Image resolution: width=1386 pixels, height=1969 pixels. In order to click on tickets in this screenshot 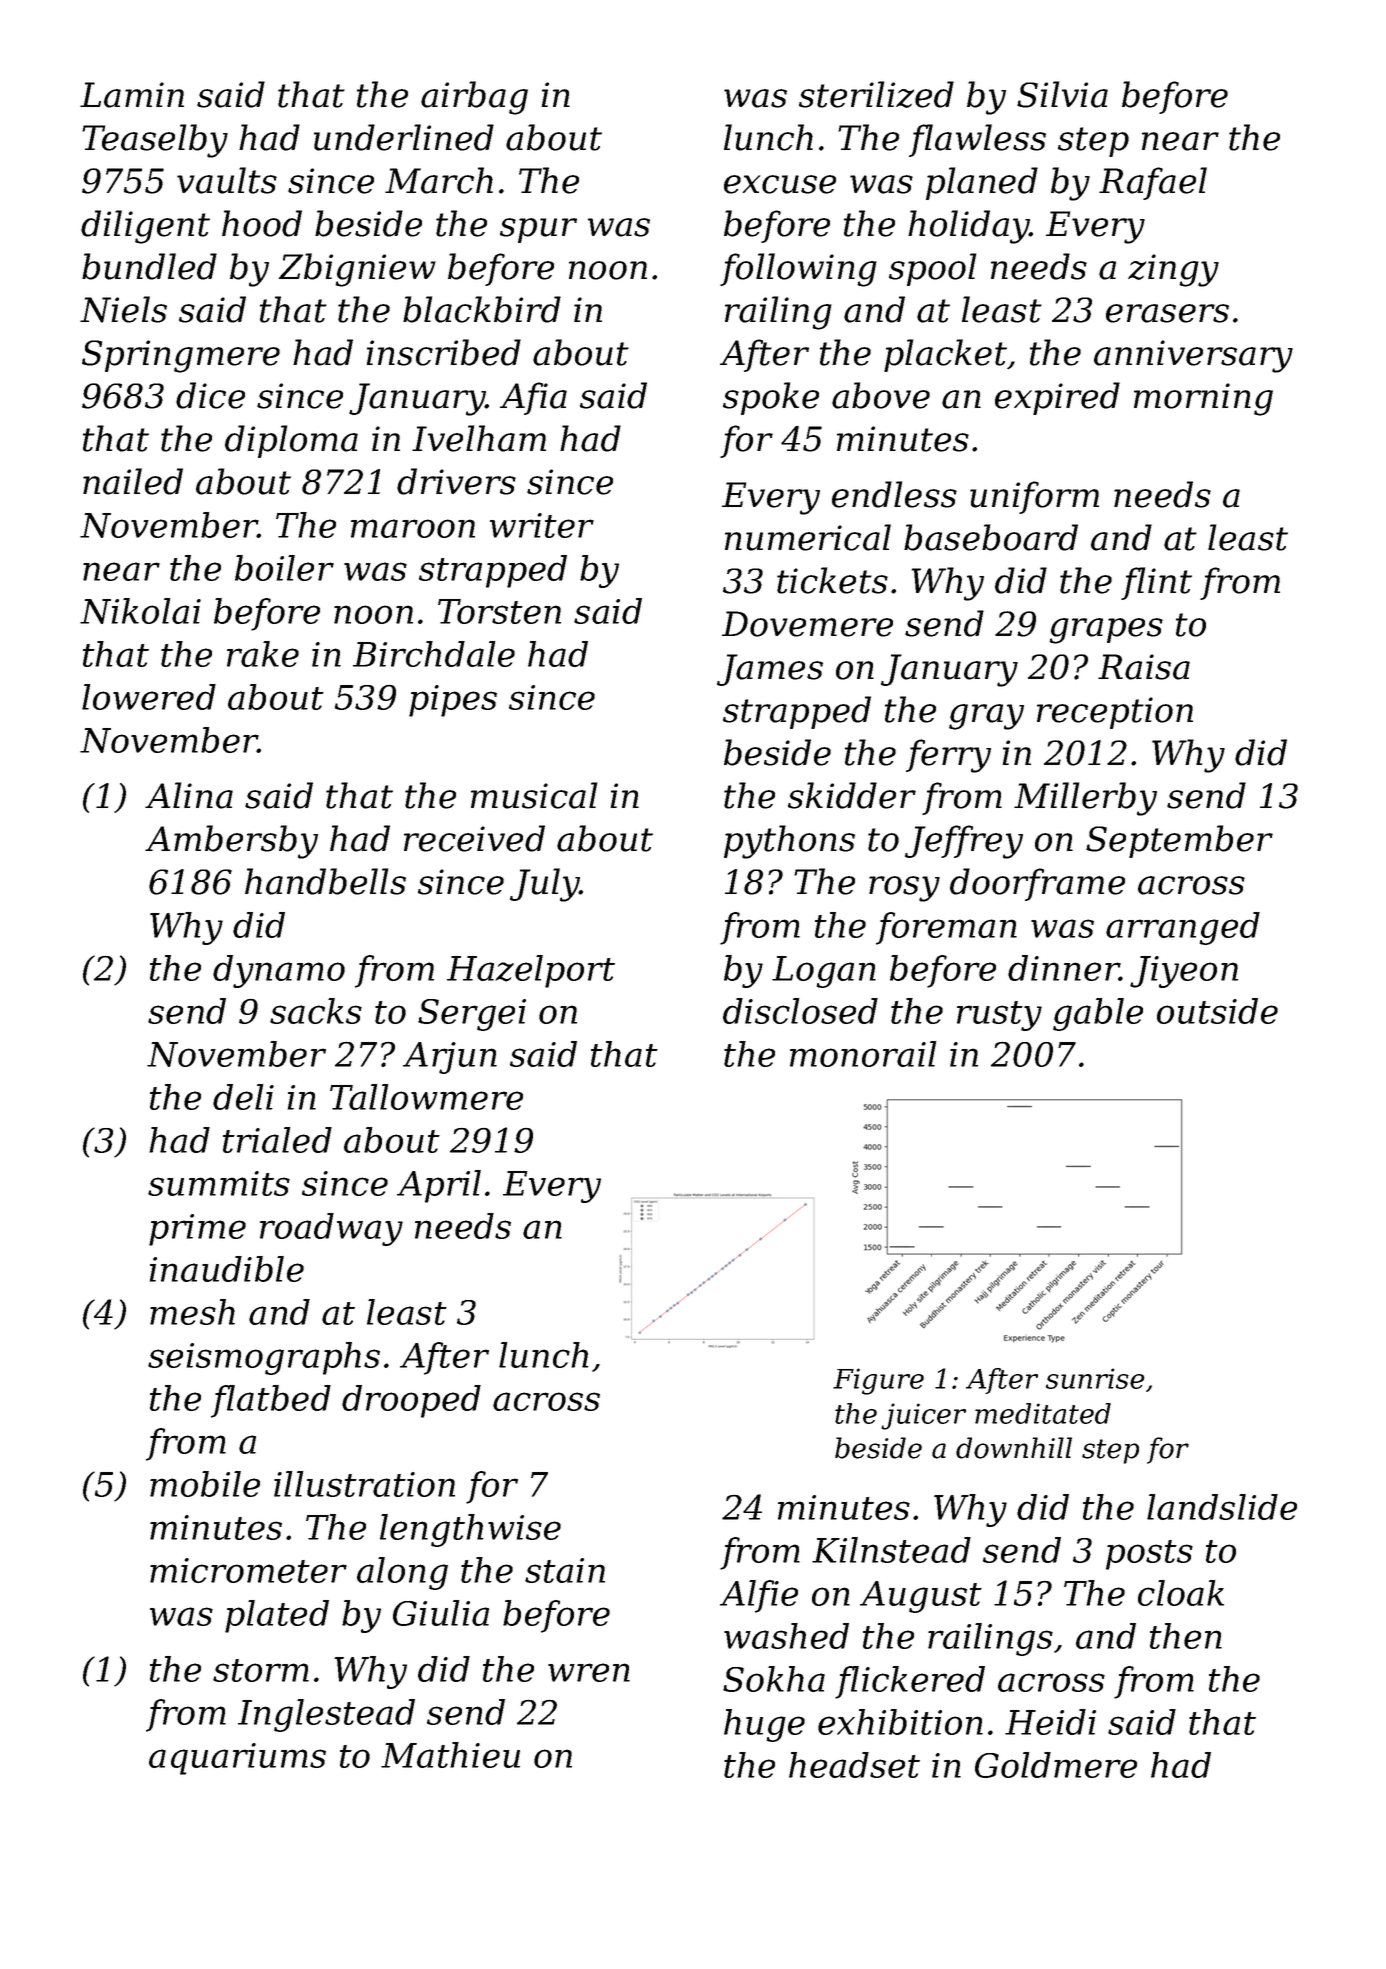, I will do `click(832, 580)`.
